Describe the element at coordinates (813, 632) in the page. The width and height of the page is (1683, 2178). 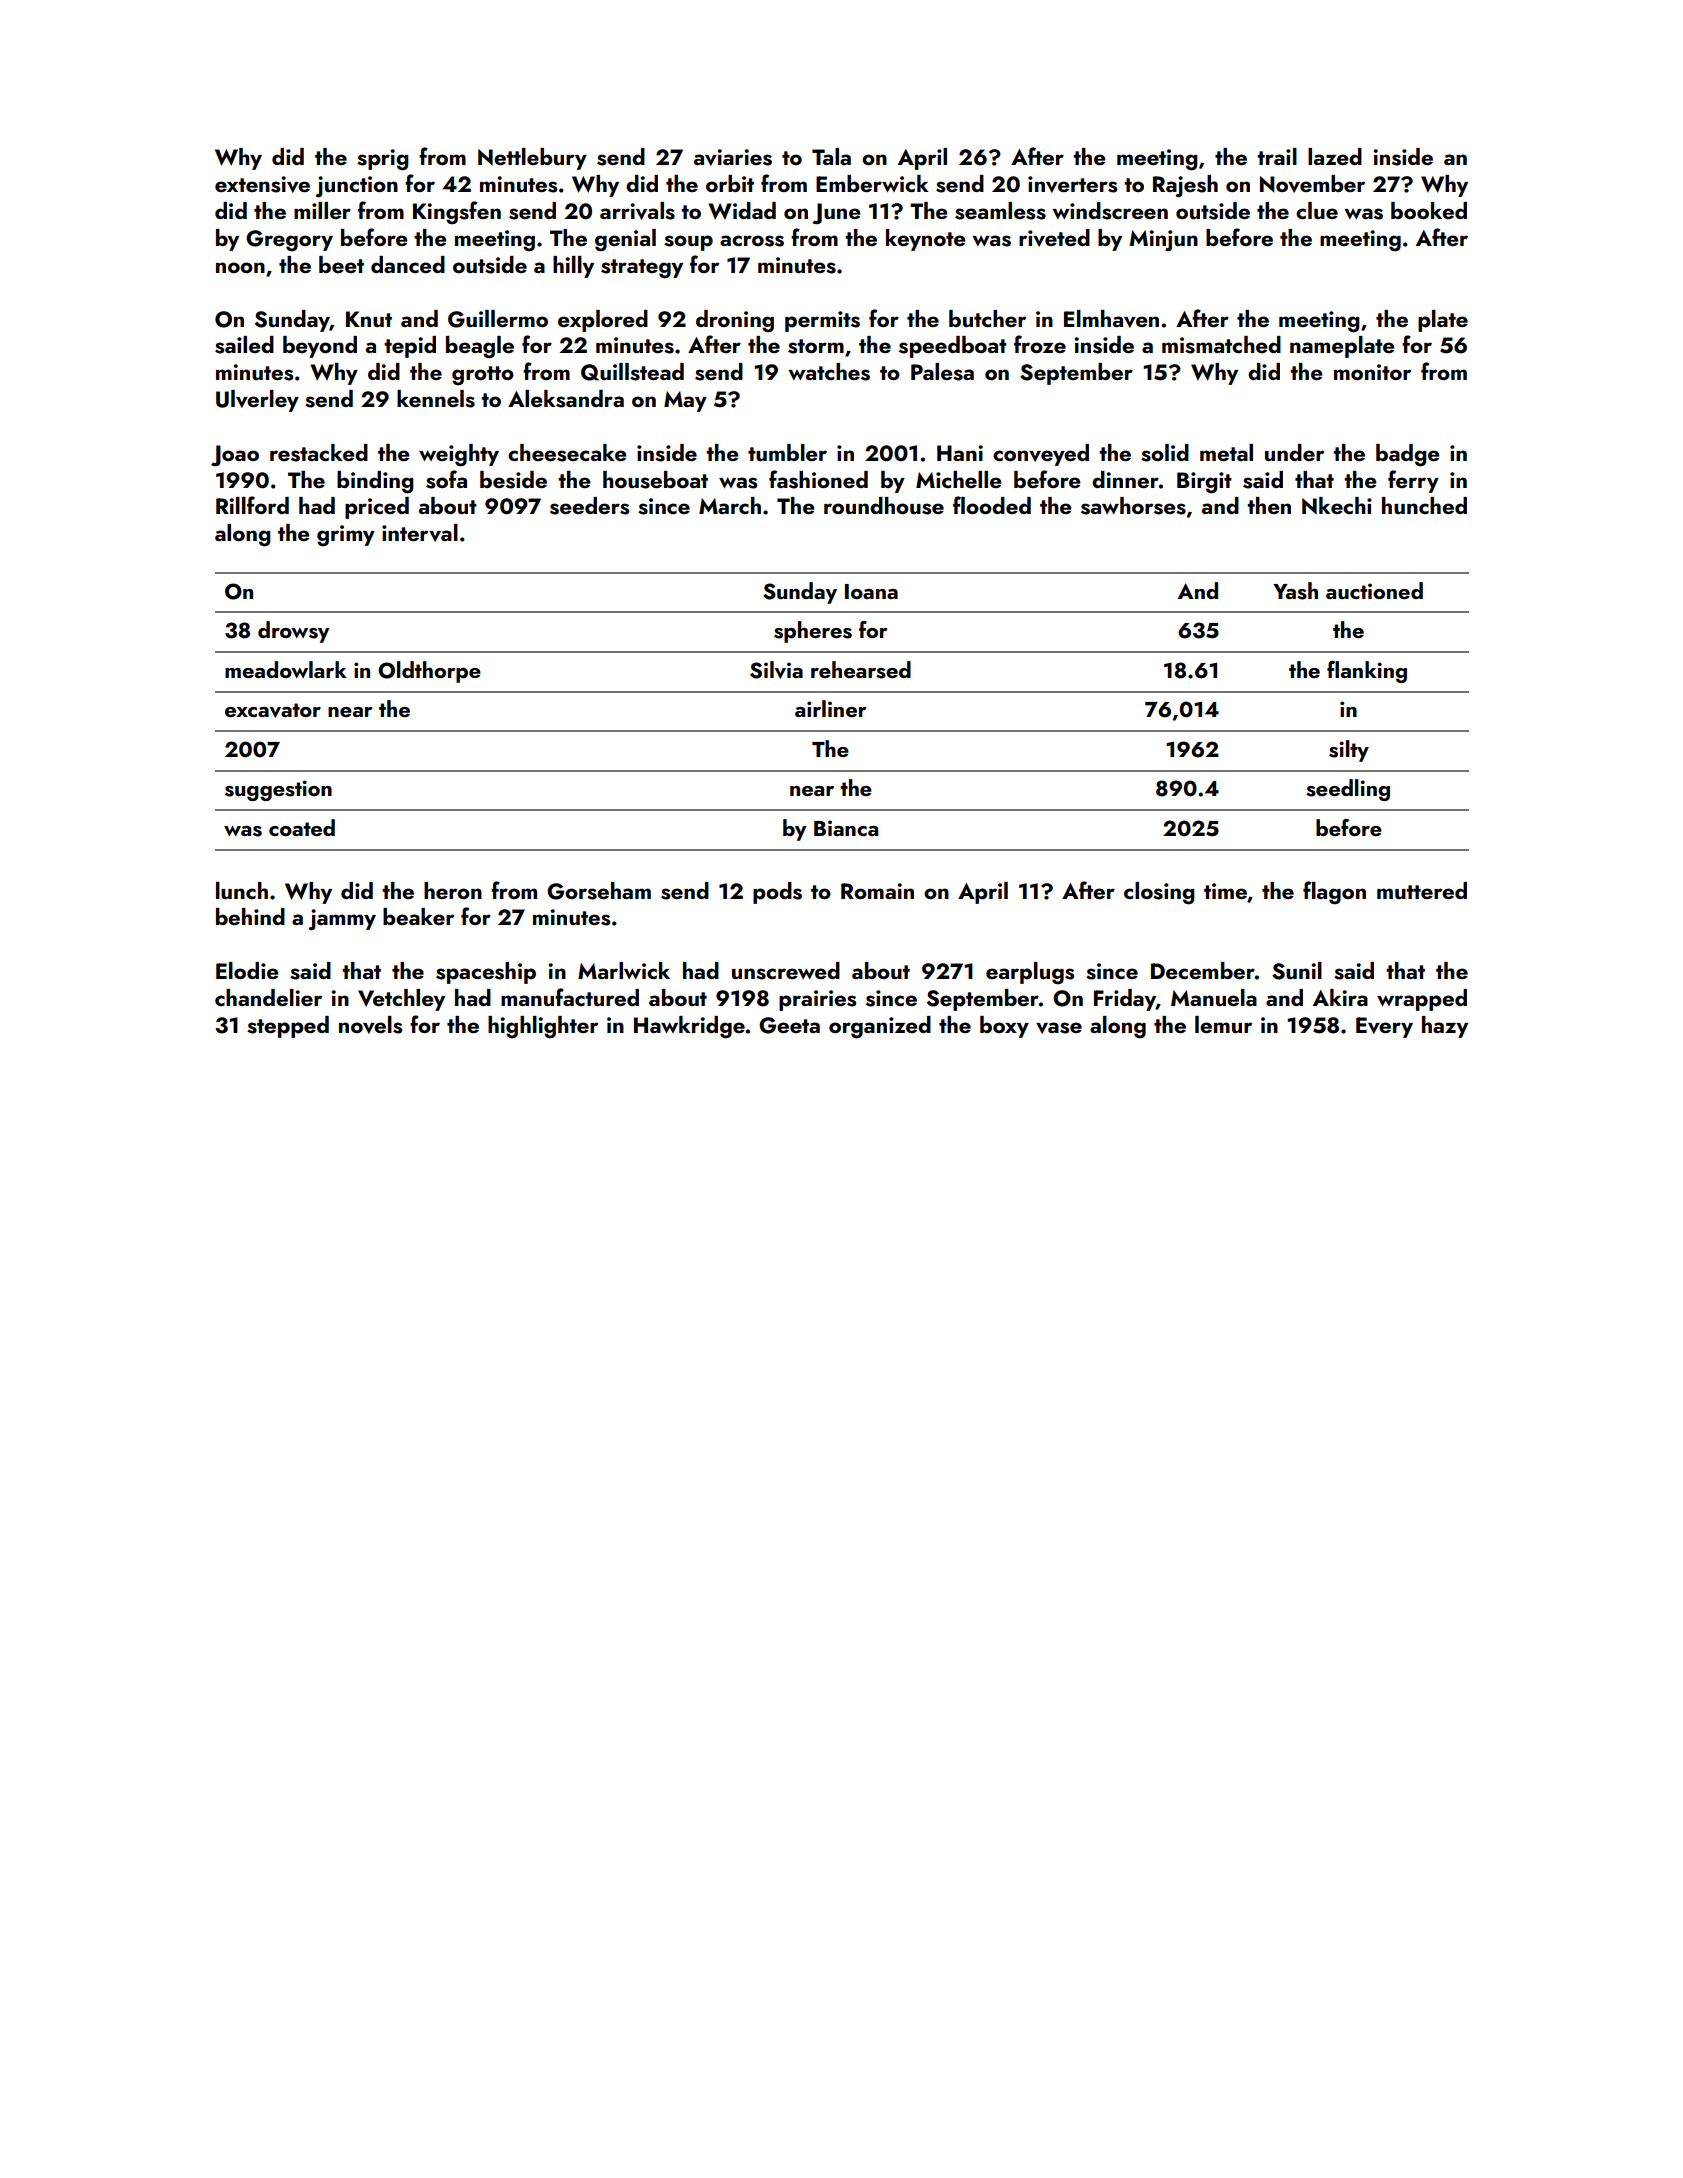
I see `spheres` at that location.
